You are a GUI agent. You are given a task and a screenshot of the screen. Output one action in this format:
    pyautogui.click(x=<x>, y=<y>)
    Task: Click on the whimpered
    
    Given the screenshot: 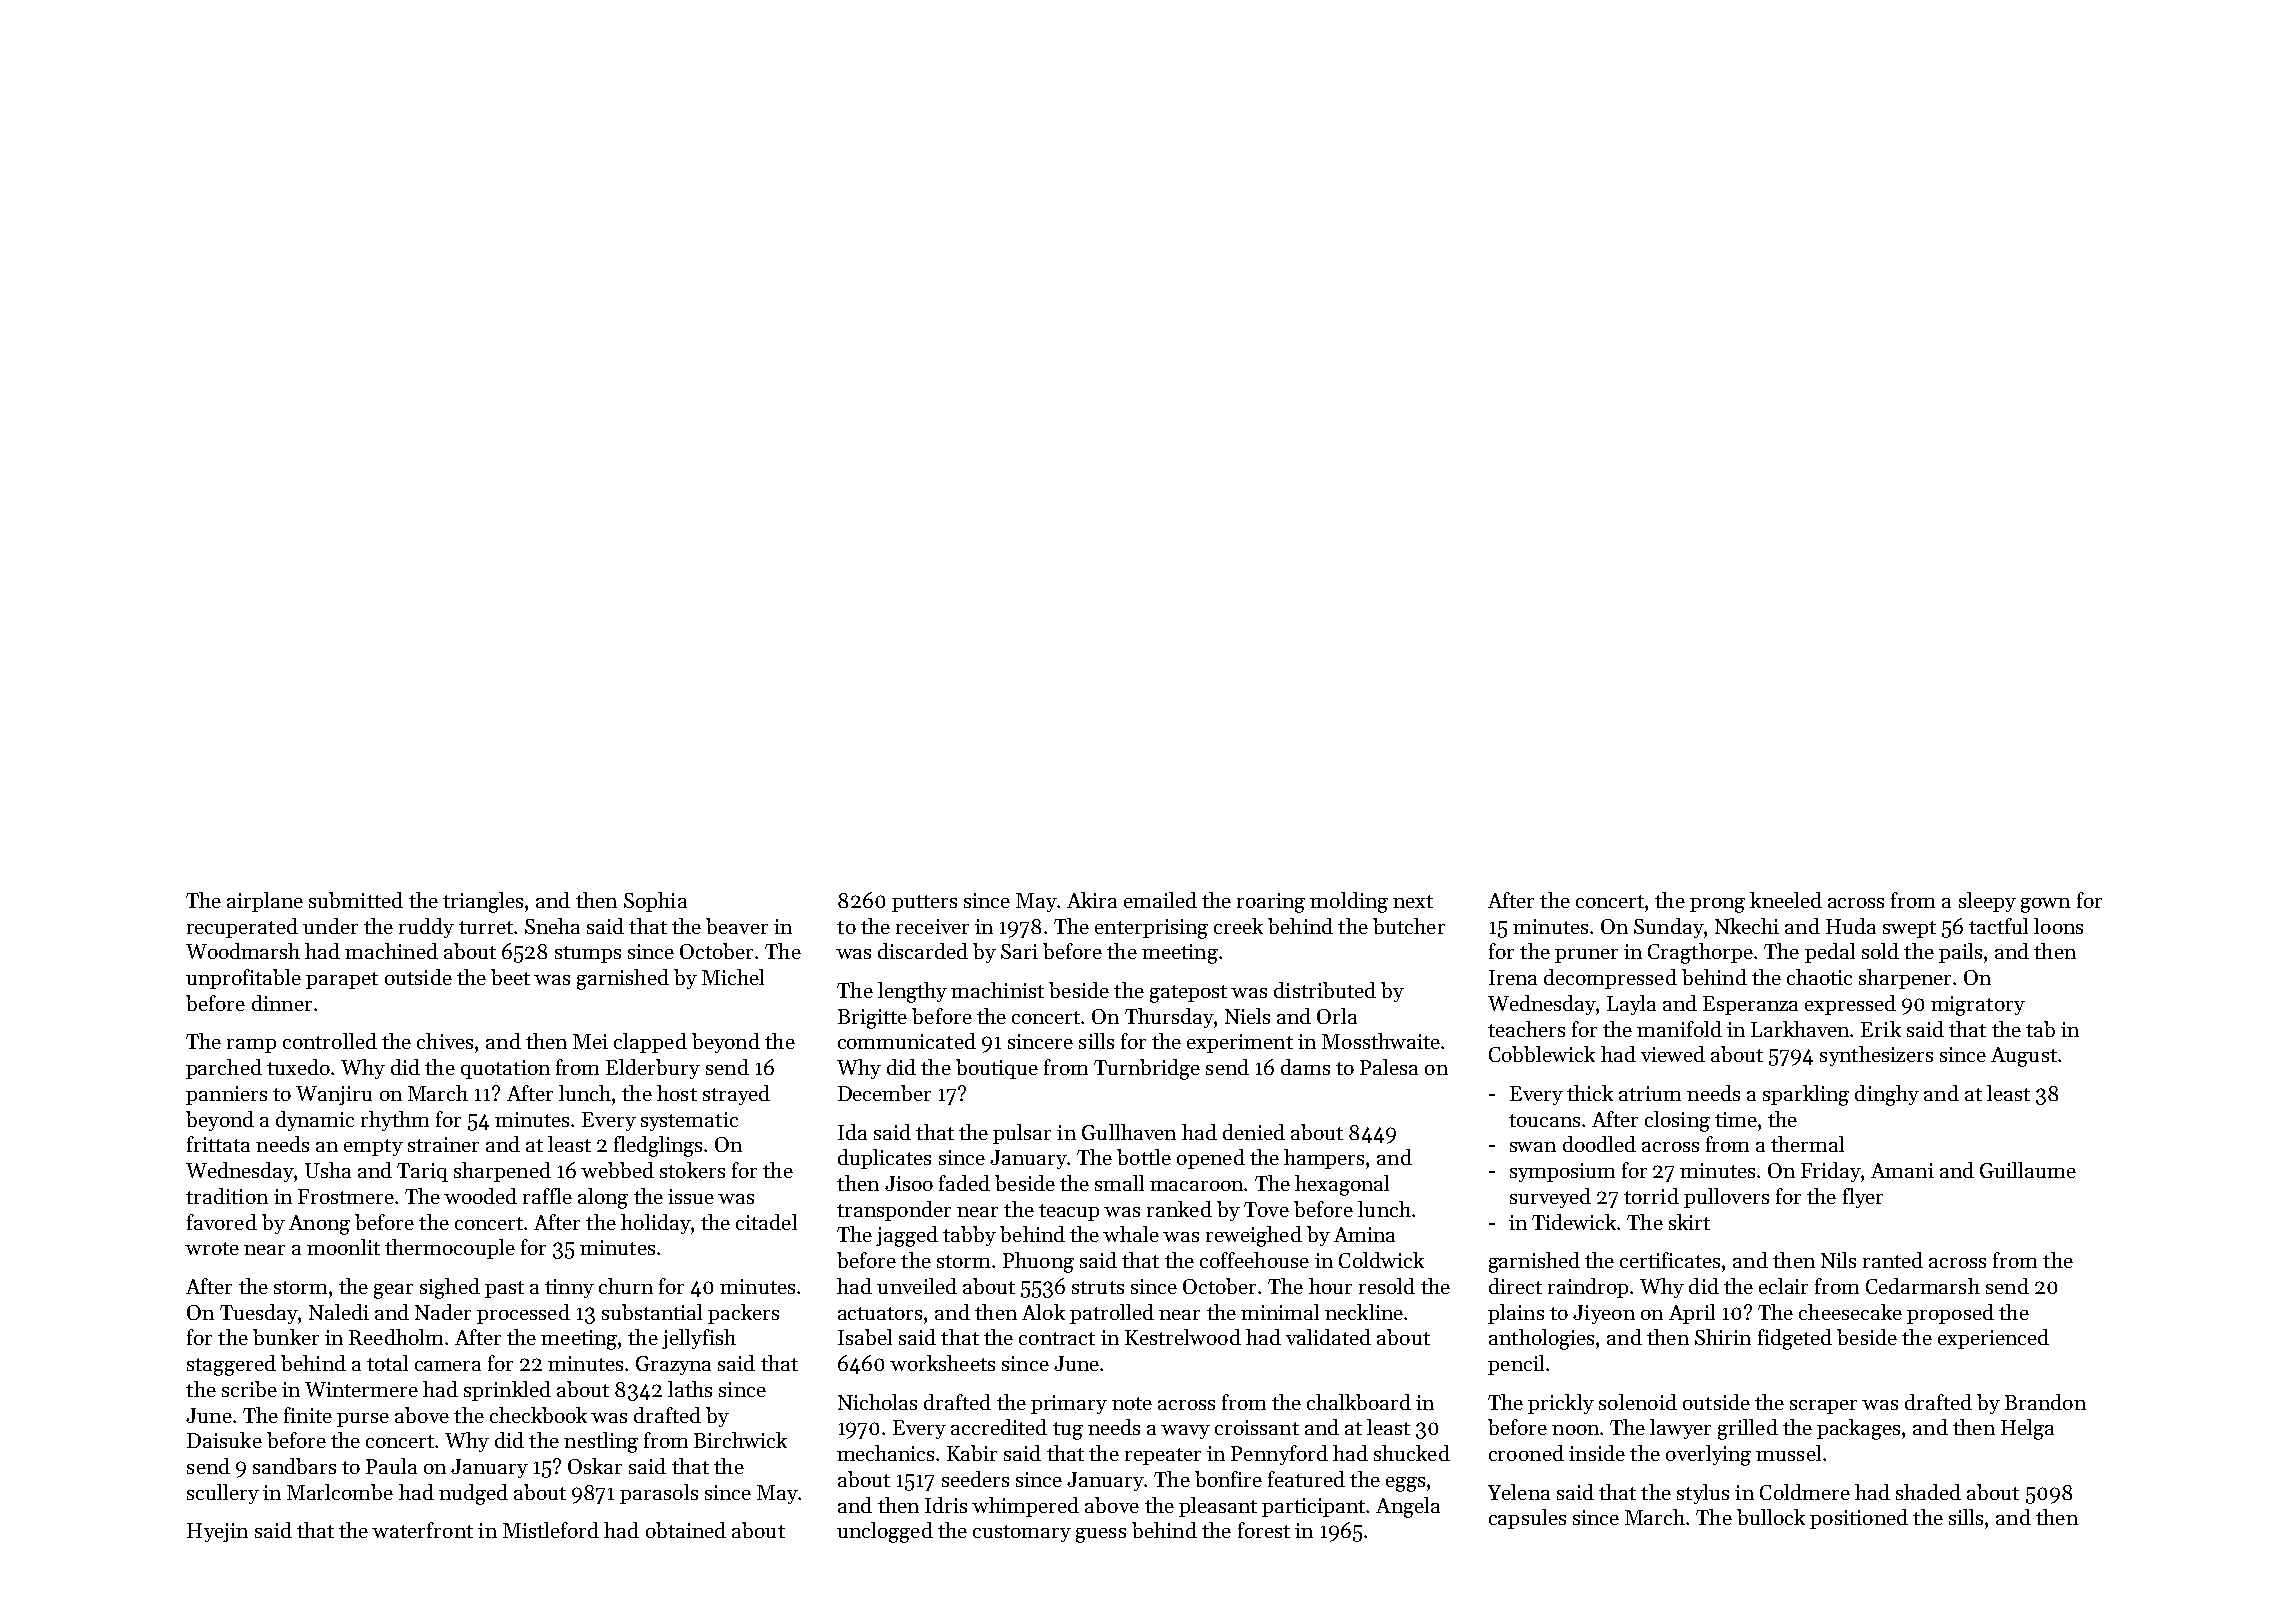 What is the action you would take?
    pyautogui.click(x=1025, y=1507)
